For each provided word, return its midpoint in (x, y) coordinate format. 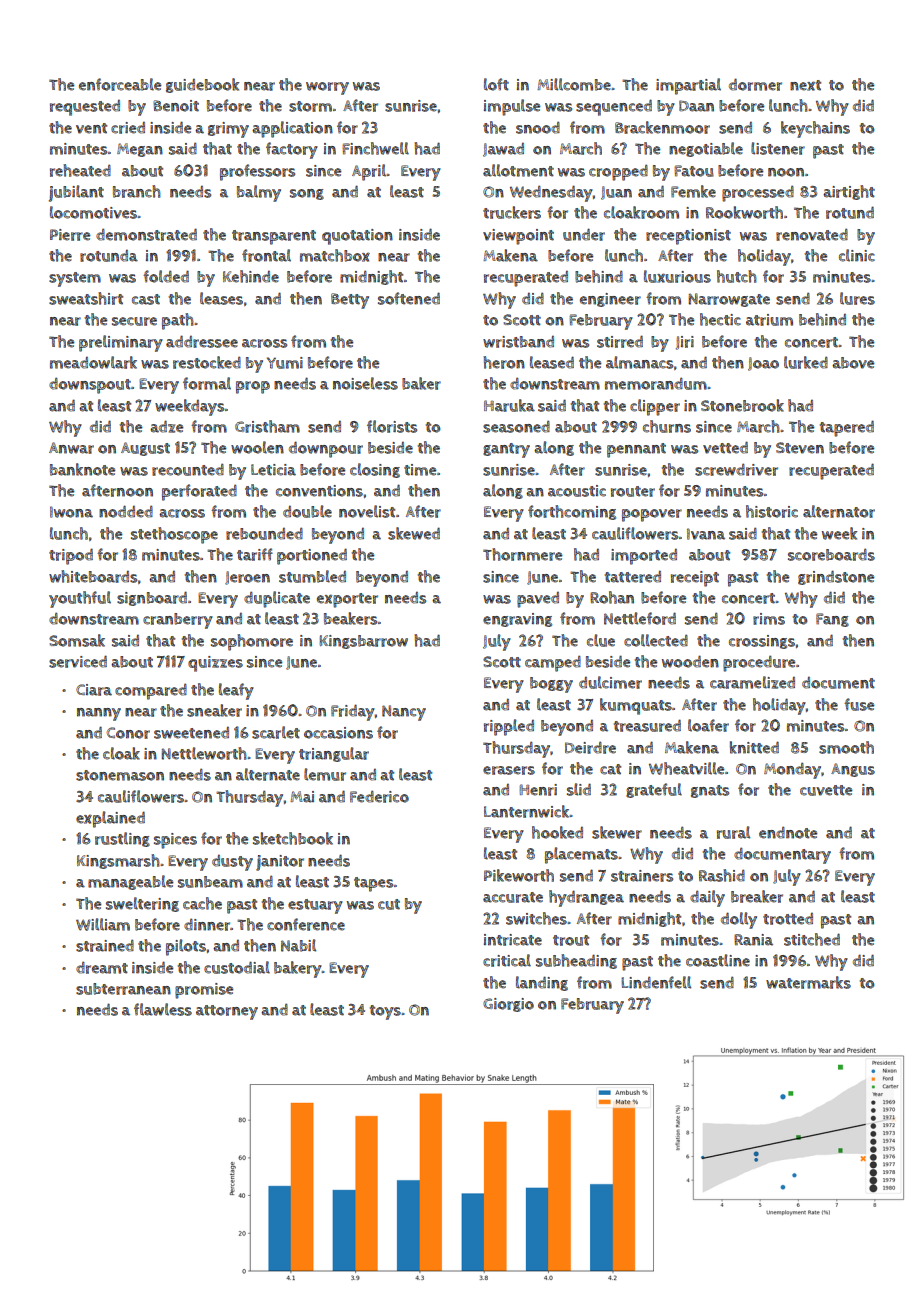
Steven (800, 448)
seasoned (516, 427)
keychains (815, 129)
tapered (847, 428)
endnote (788, 833)
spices (175, 841)
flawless (163, 1009)
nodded (126, 511)
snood (538, 128)
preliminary (121, 343)
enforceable (120, 84)
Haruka (509, 405)
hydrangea (586, 898)
